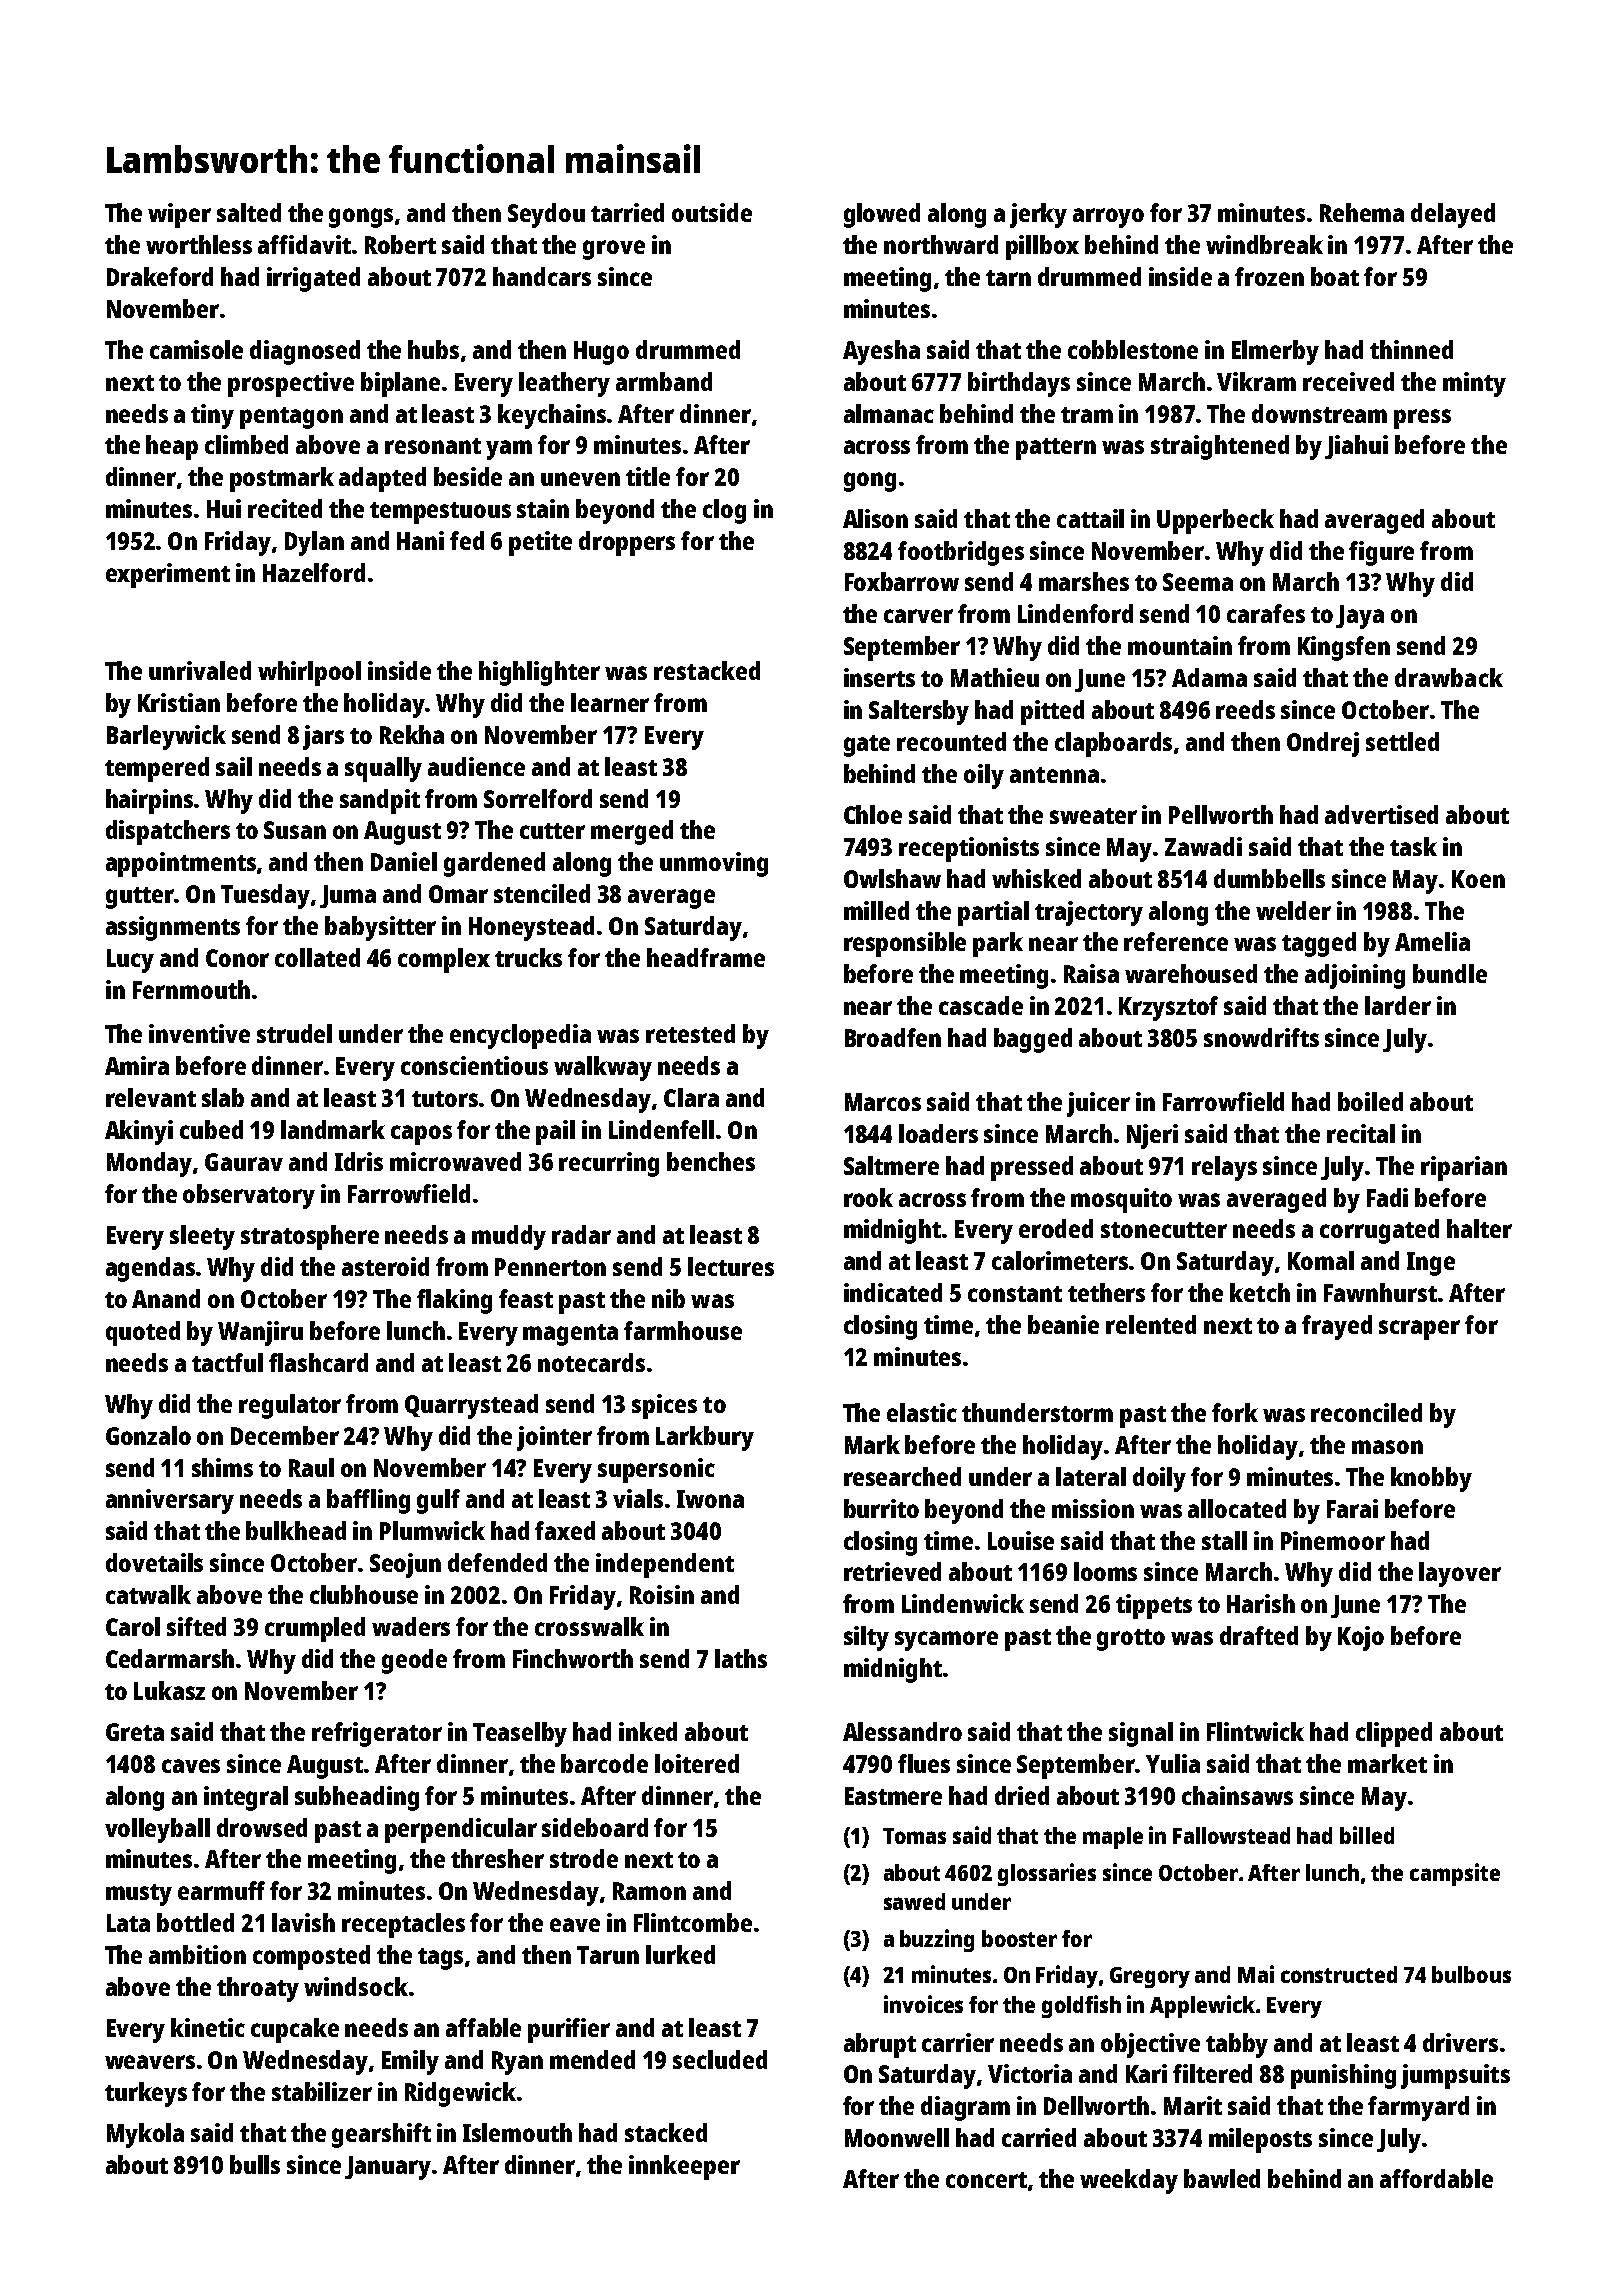 This screenshot has height=2292, width=1620. I want to click on bulls, so click(255, 2164).
